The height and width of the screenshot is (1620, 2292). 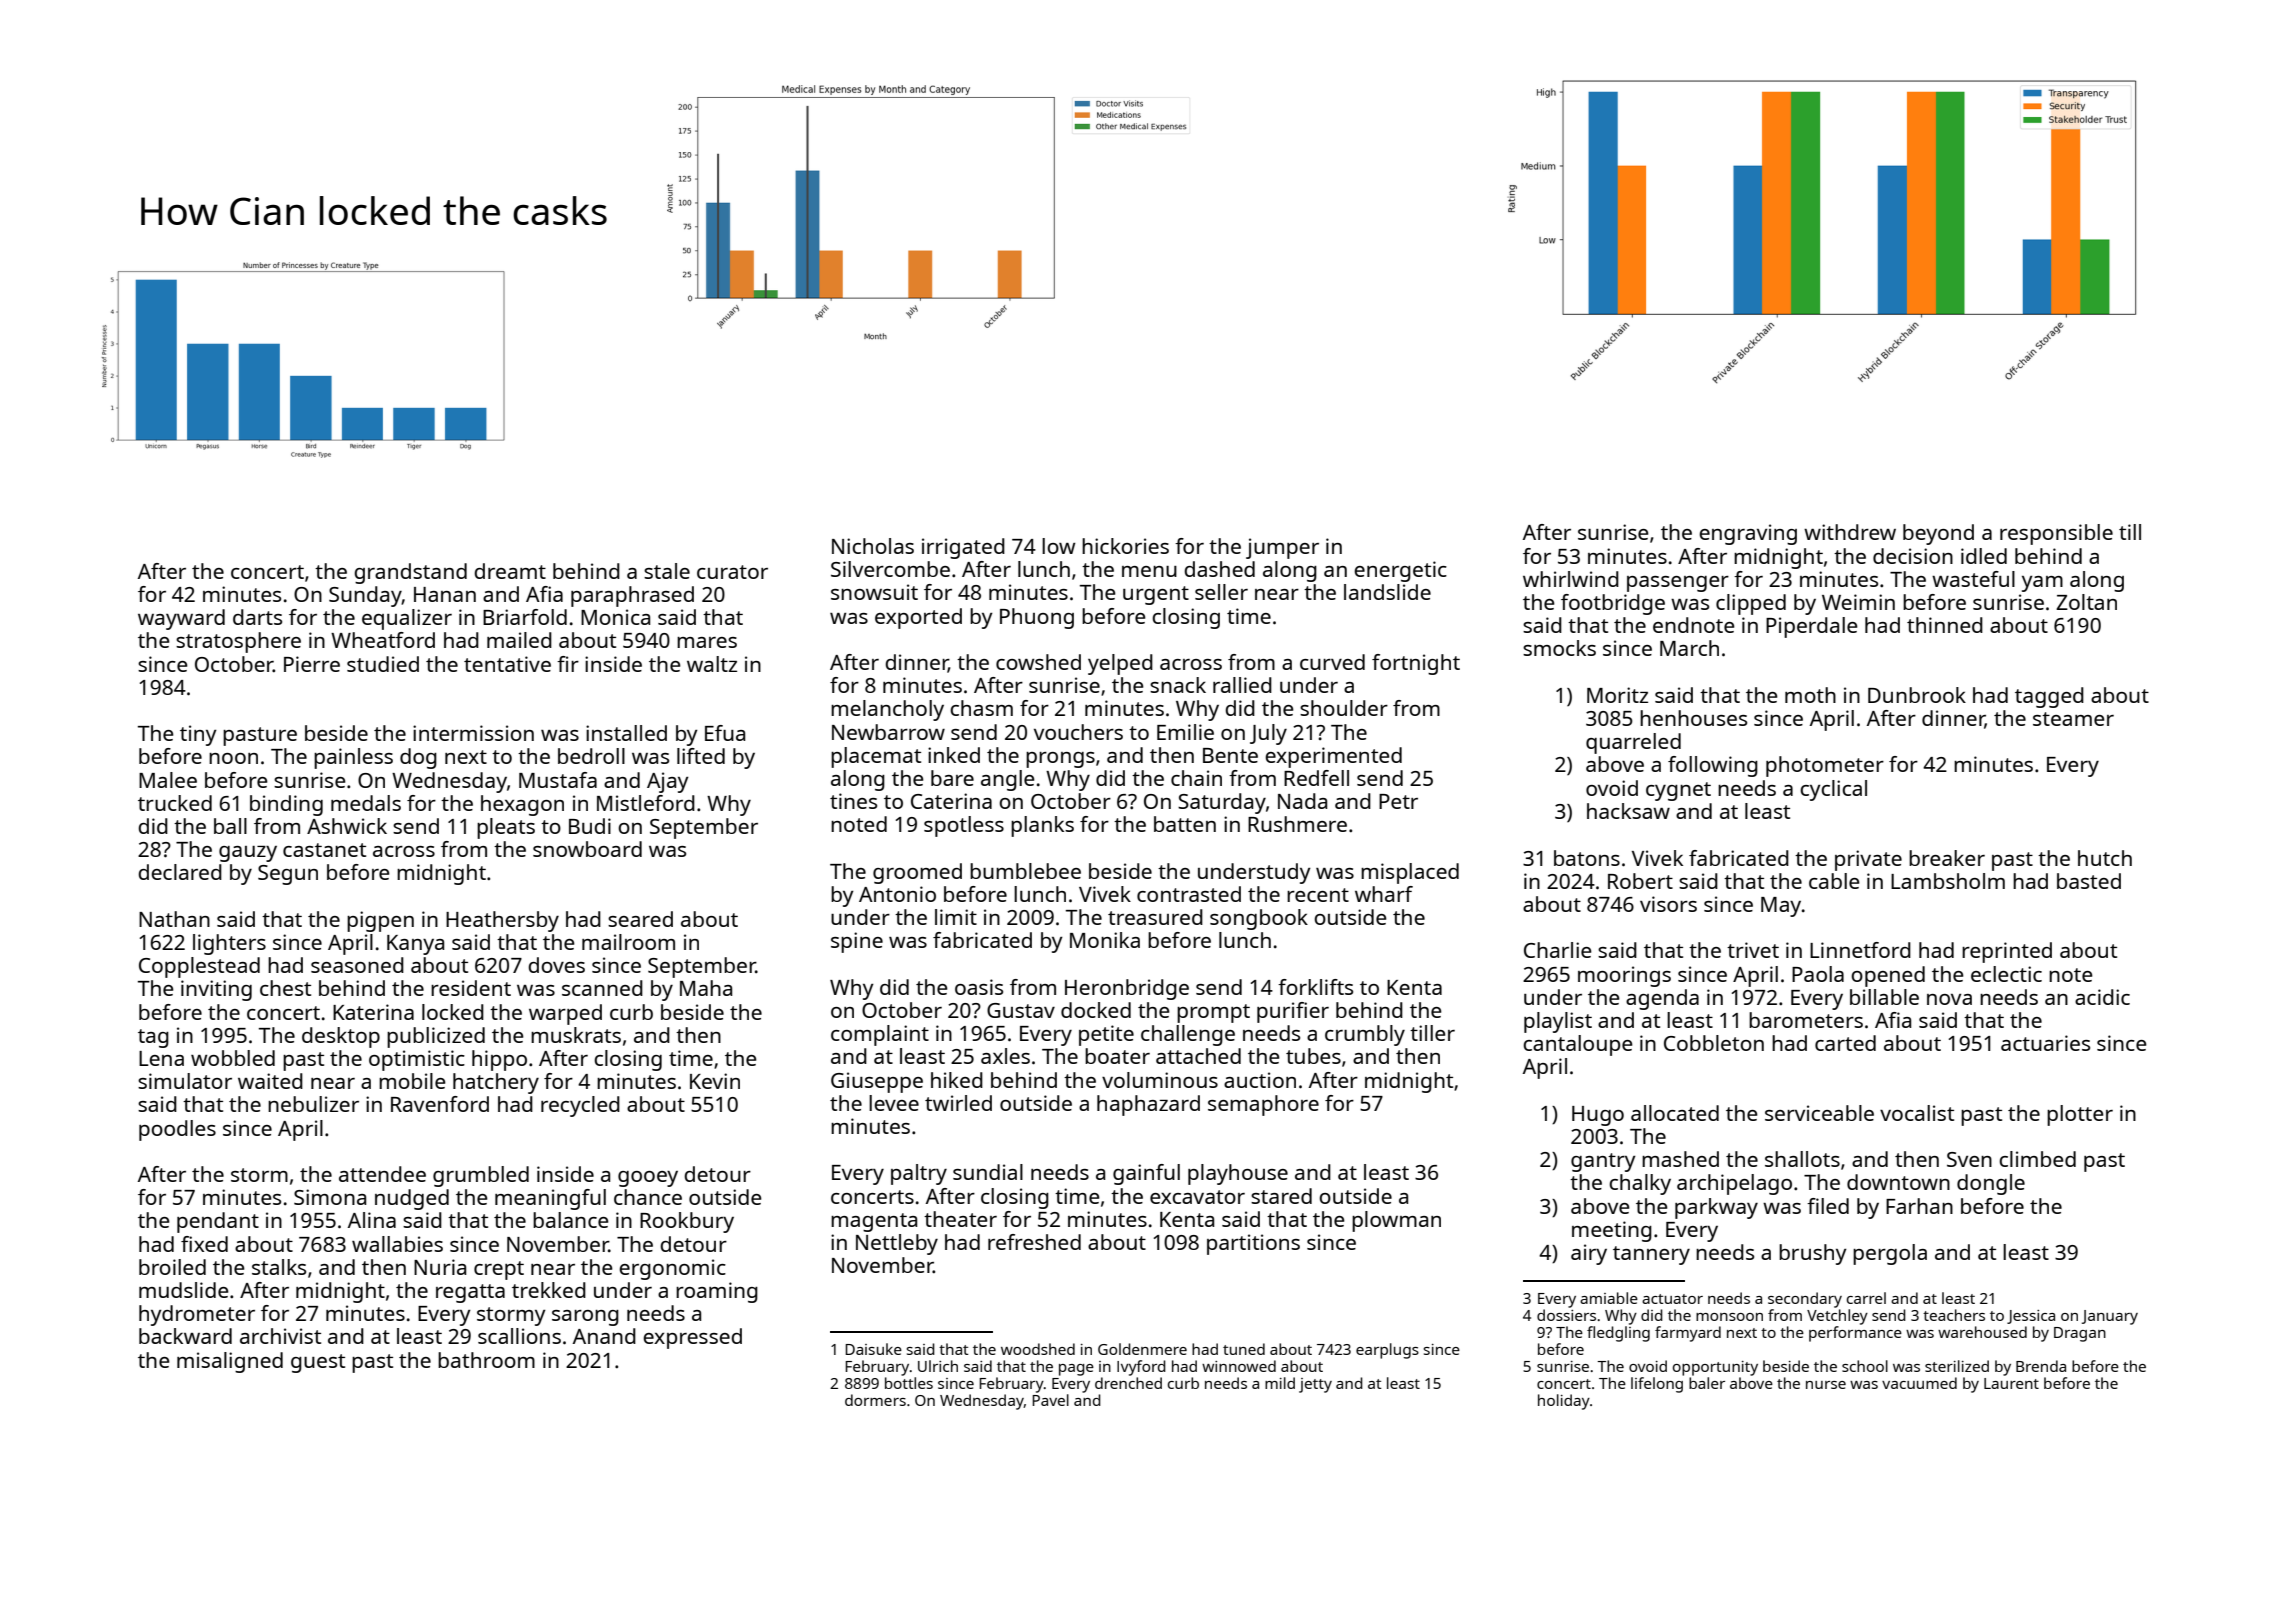 What do you see at coordinates (410, 573) in the screenshot?
I see `grandstand` at bounding box center [410, 573].
